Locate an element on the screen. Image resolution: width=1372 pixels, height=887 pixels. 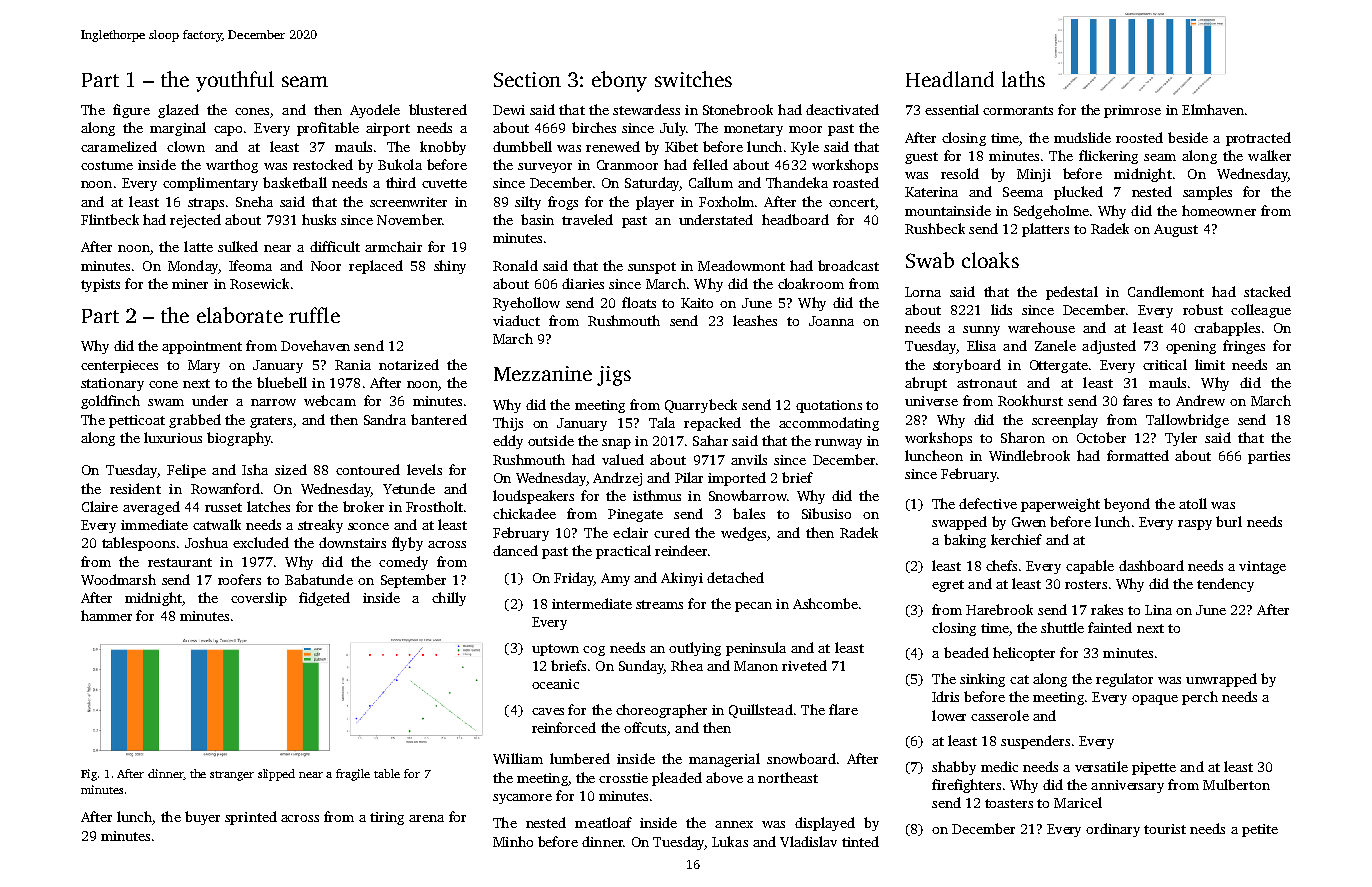
appointment is located at coordinates (202, 347).
